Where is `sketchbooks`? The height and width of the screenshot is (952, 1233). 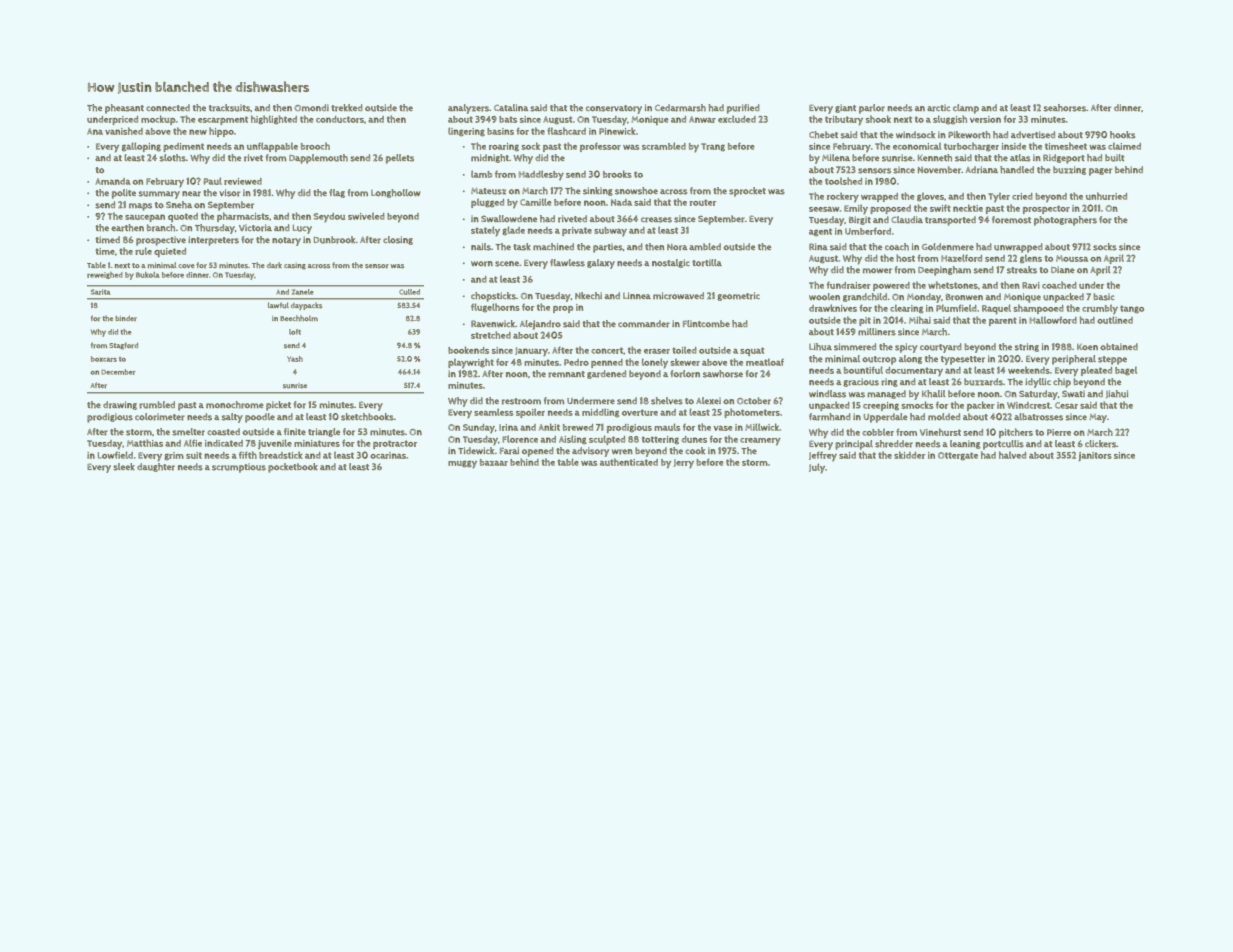
sketchbooks is located at coordinates (367, 417).
